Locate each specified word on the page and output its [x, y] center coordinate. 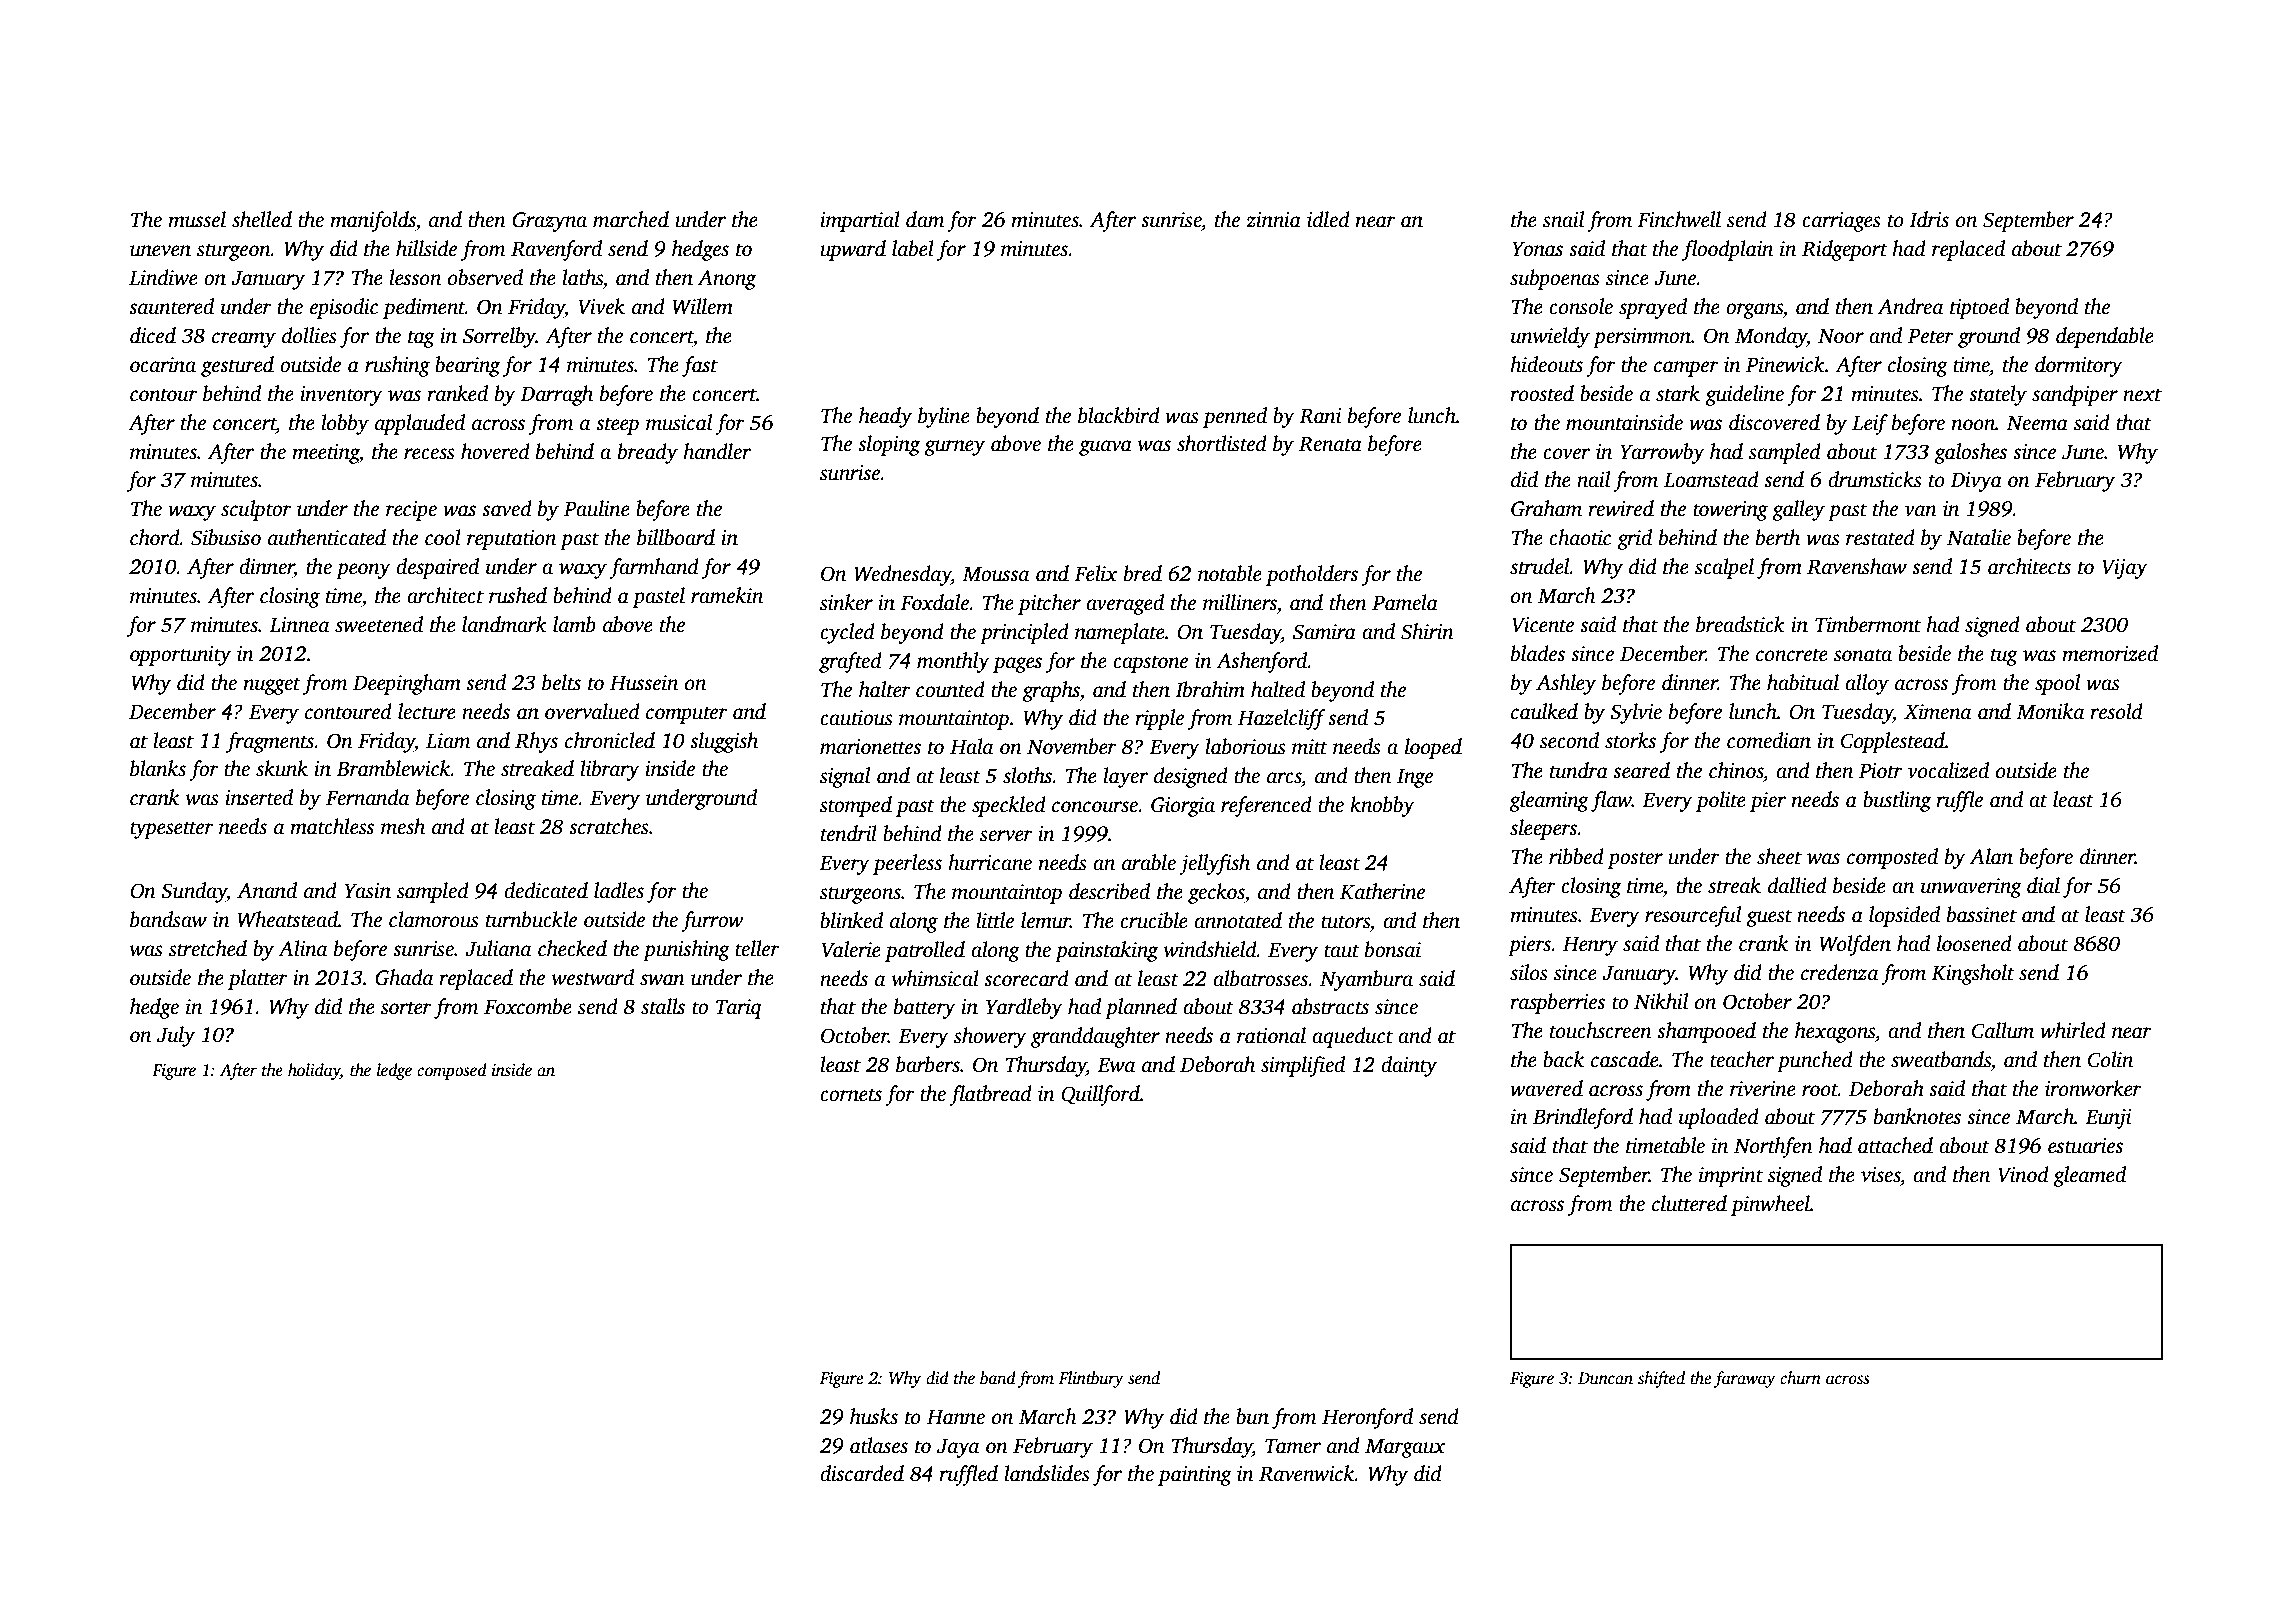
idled [1328, 219]
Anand [267, 890]
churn [1800, 1378]
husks [874, 1416]
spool [2057, 684]
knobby [1382, 806]
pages [1017, 665]
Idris [1929, 219]
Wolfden [1855, 945]
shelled [262, 219]
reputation [511, 540]
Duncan [1605, 1378]
